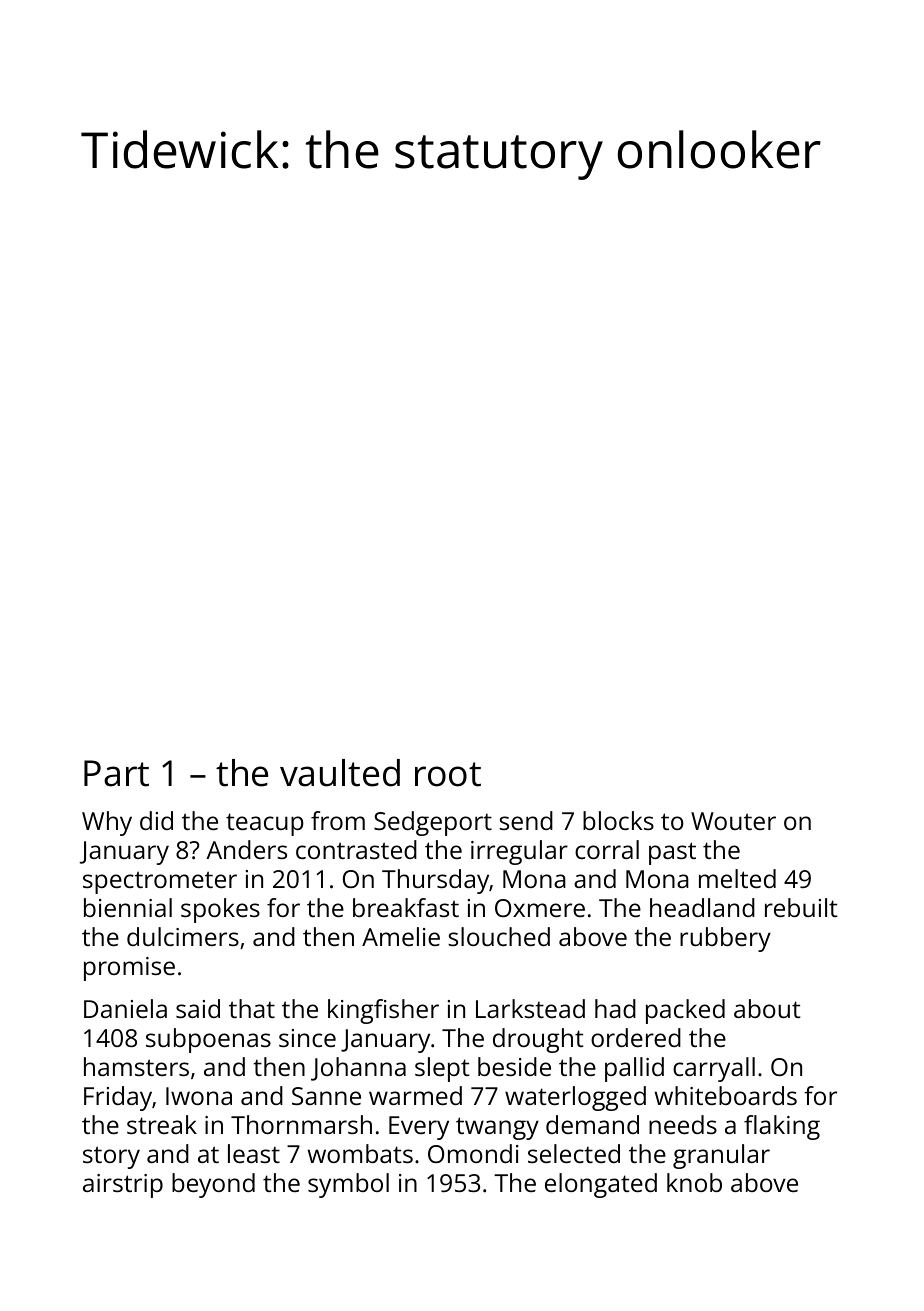  Describe the element at coordinates (448, 774) in the screenshot. I see `root` at that location.
